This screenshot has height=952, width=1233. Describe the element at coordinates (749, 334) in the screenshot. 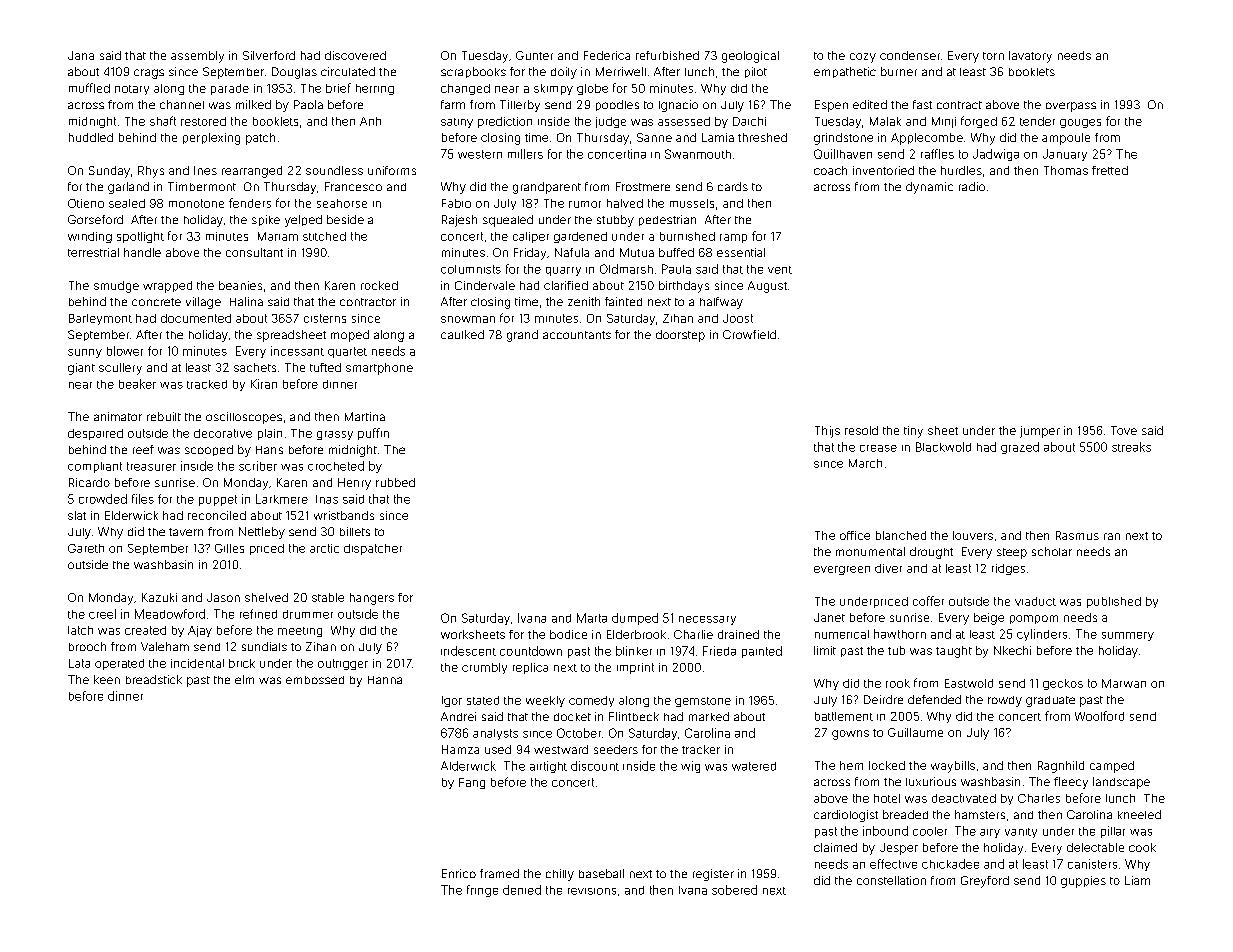

I see `Crowfield` at that location.
